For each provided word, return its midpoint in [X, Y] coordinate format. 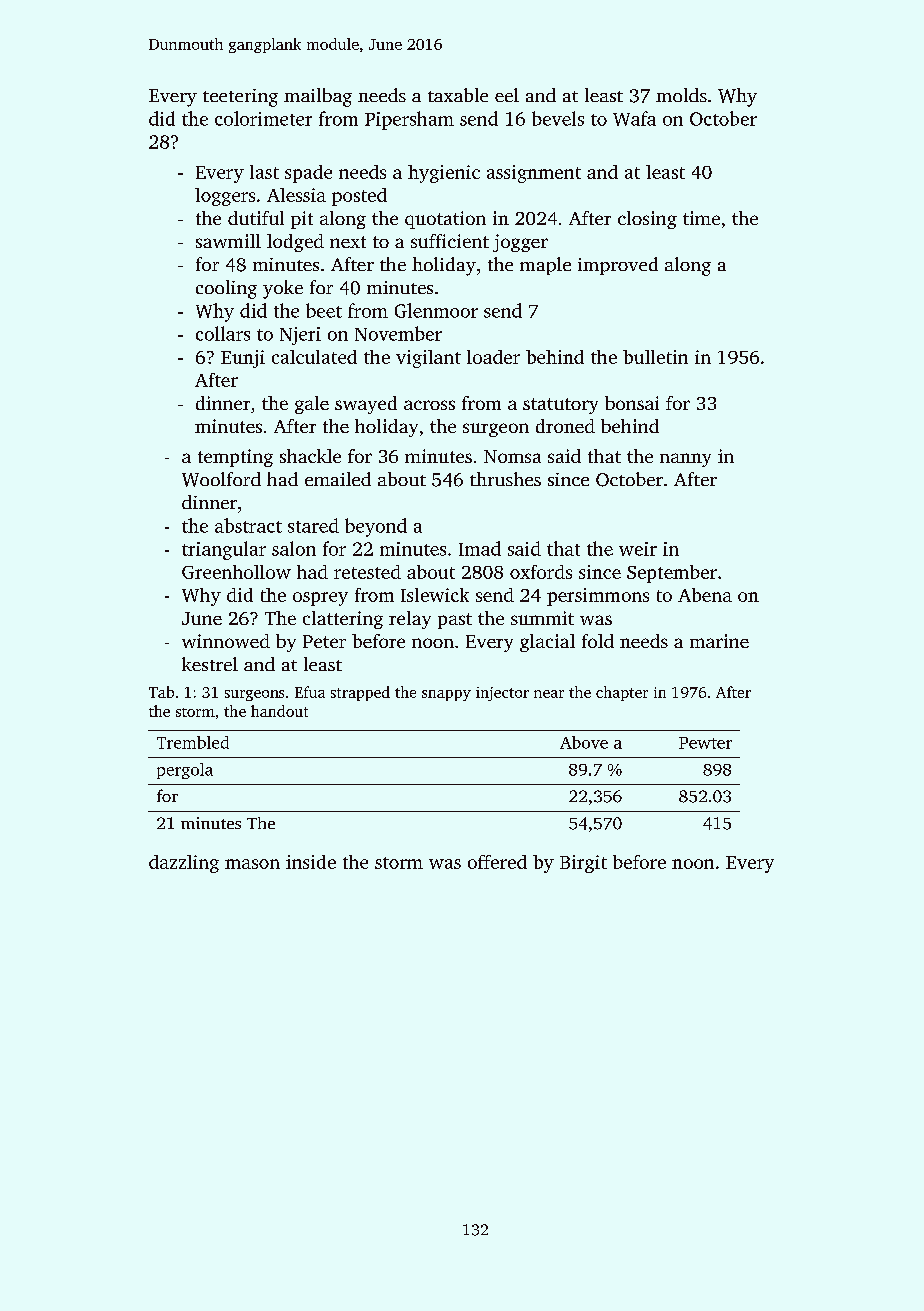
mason [252, 864]
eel [507, 95]
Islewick [435, 595]
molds [681, 95]
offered [497, 862]
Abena [705, 595]
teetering [240, 98]
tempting [235, 458]
